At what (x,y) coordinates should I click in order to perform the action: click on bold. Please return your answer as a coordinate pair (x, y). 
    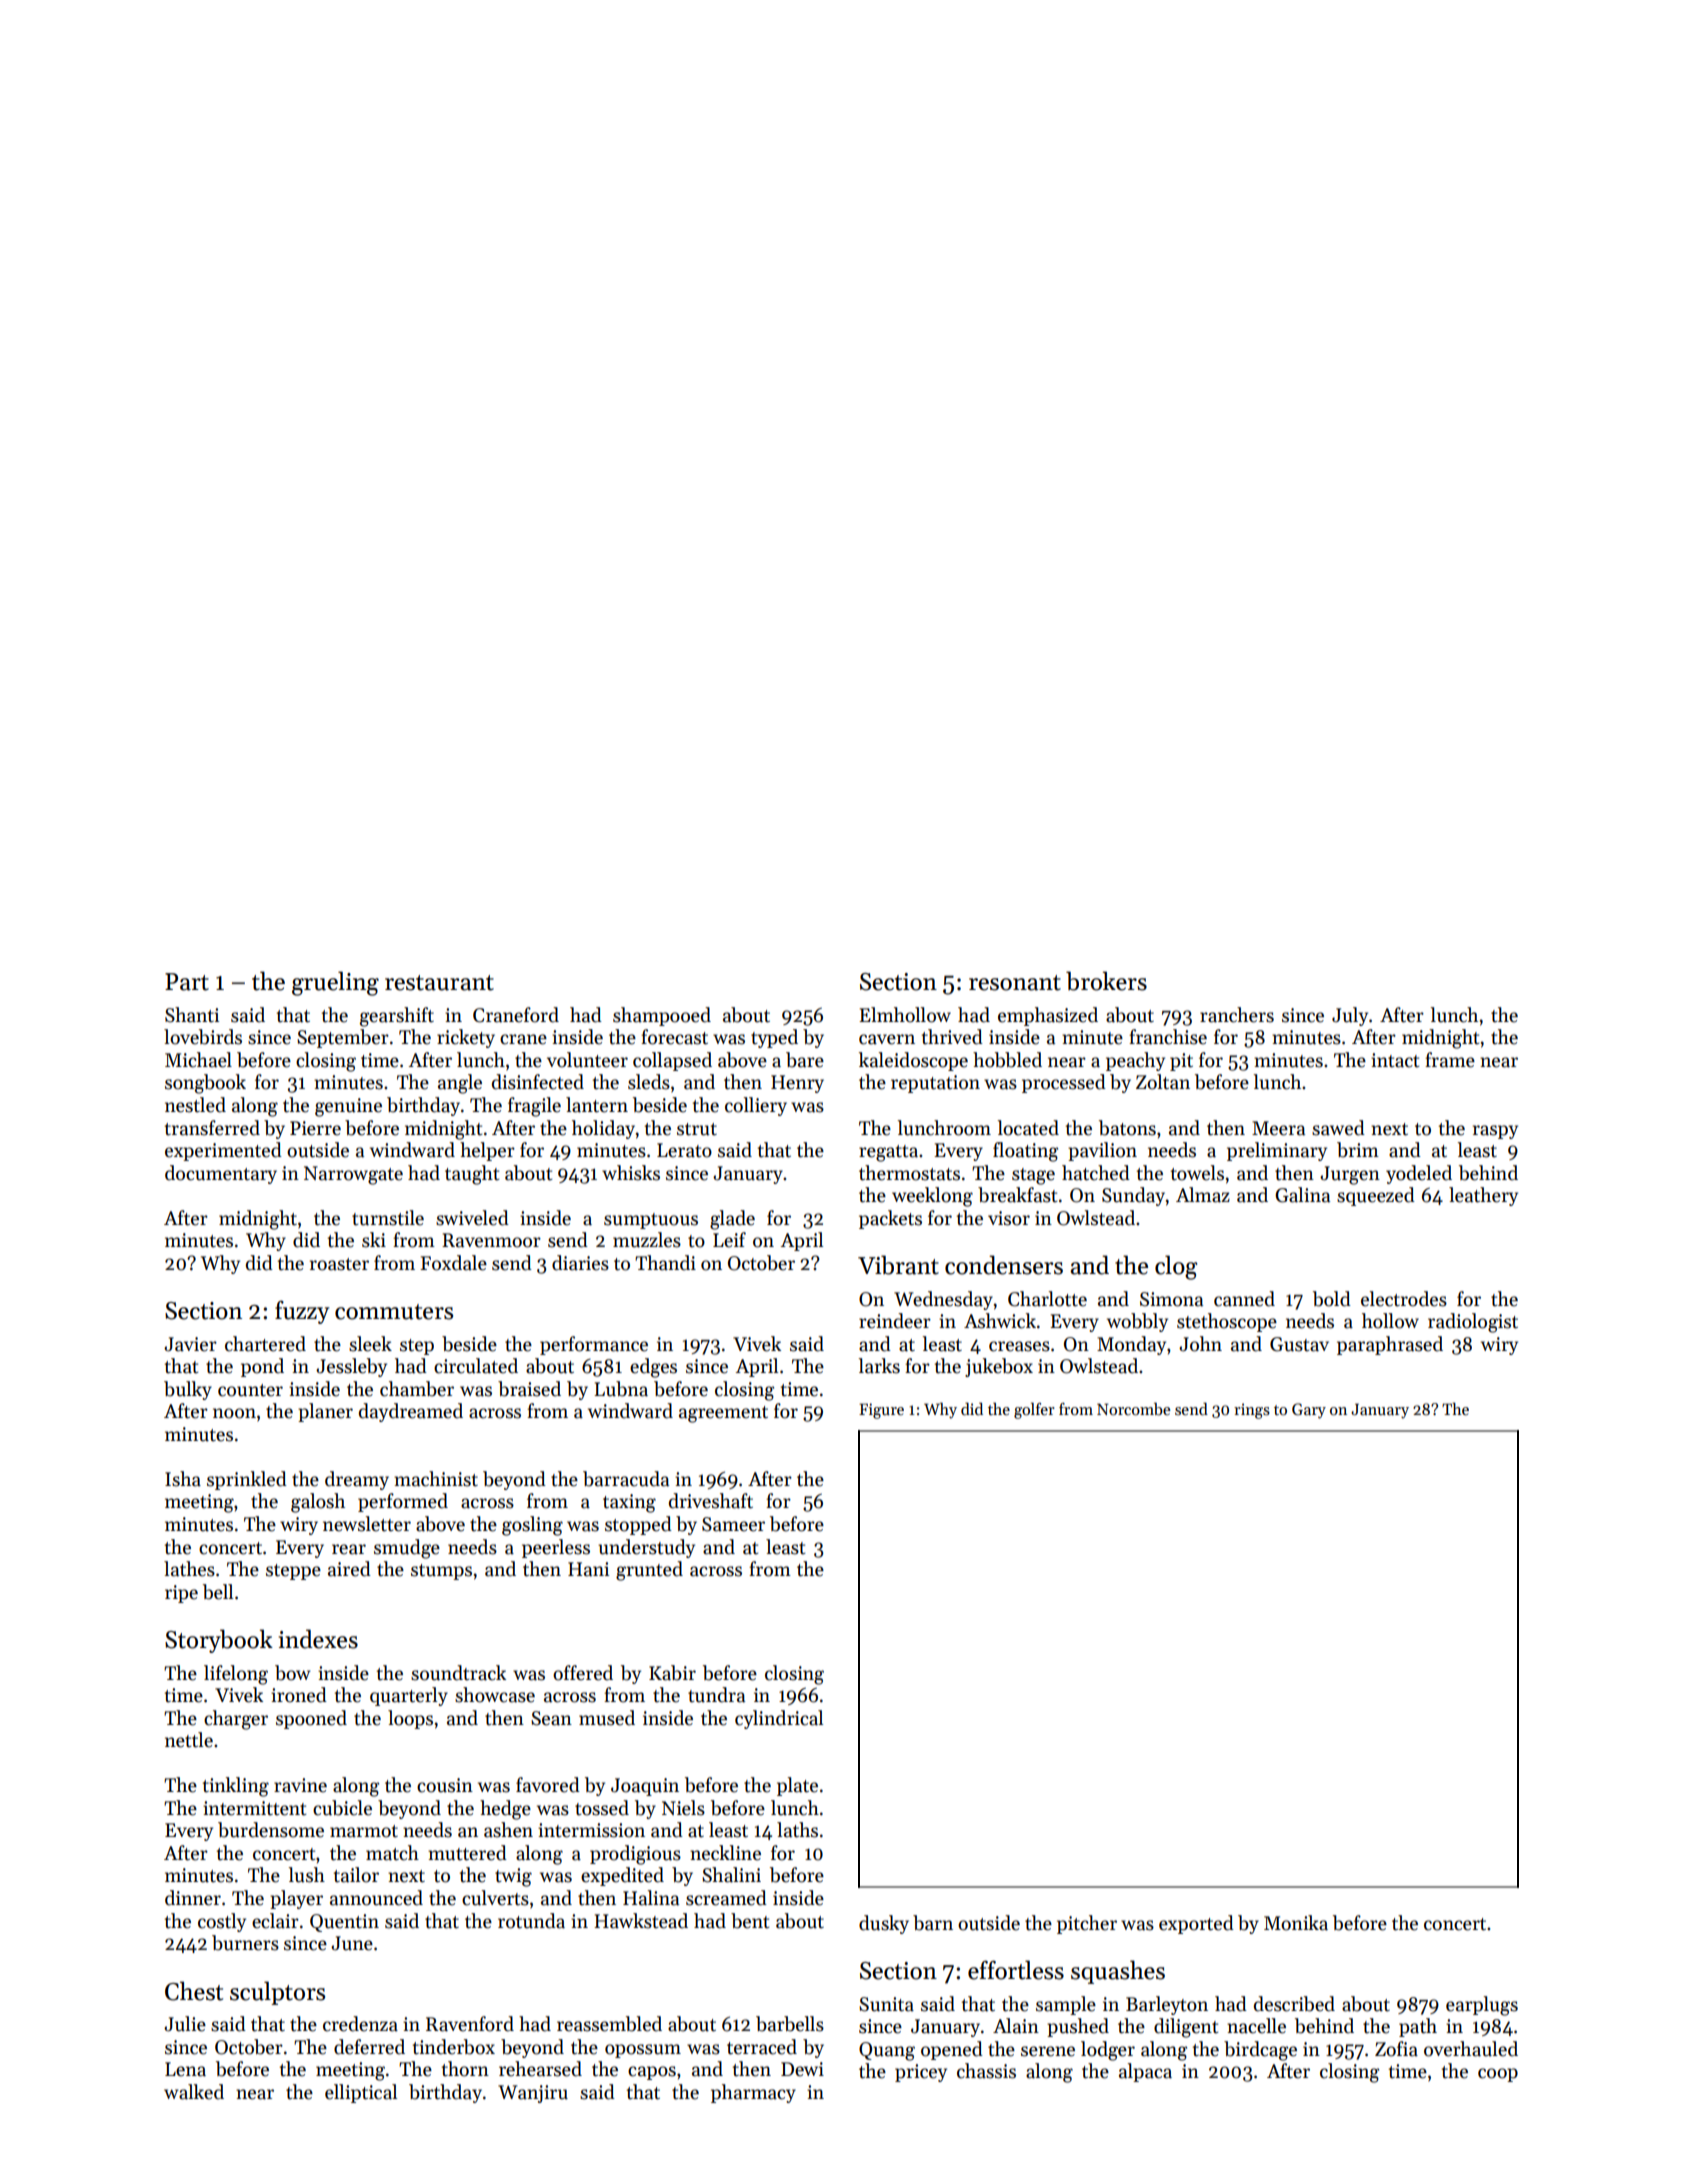
    Looking at the image, I should click on (1332, 1299).
